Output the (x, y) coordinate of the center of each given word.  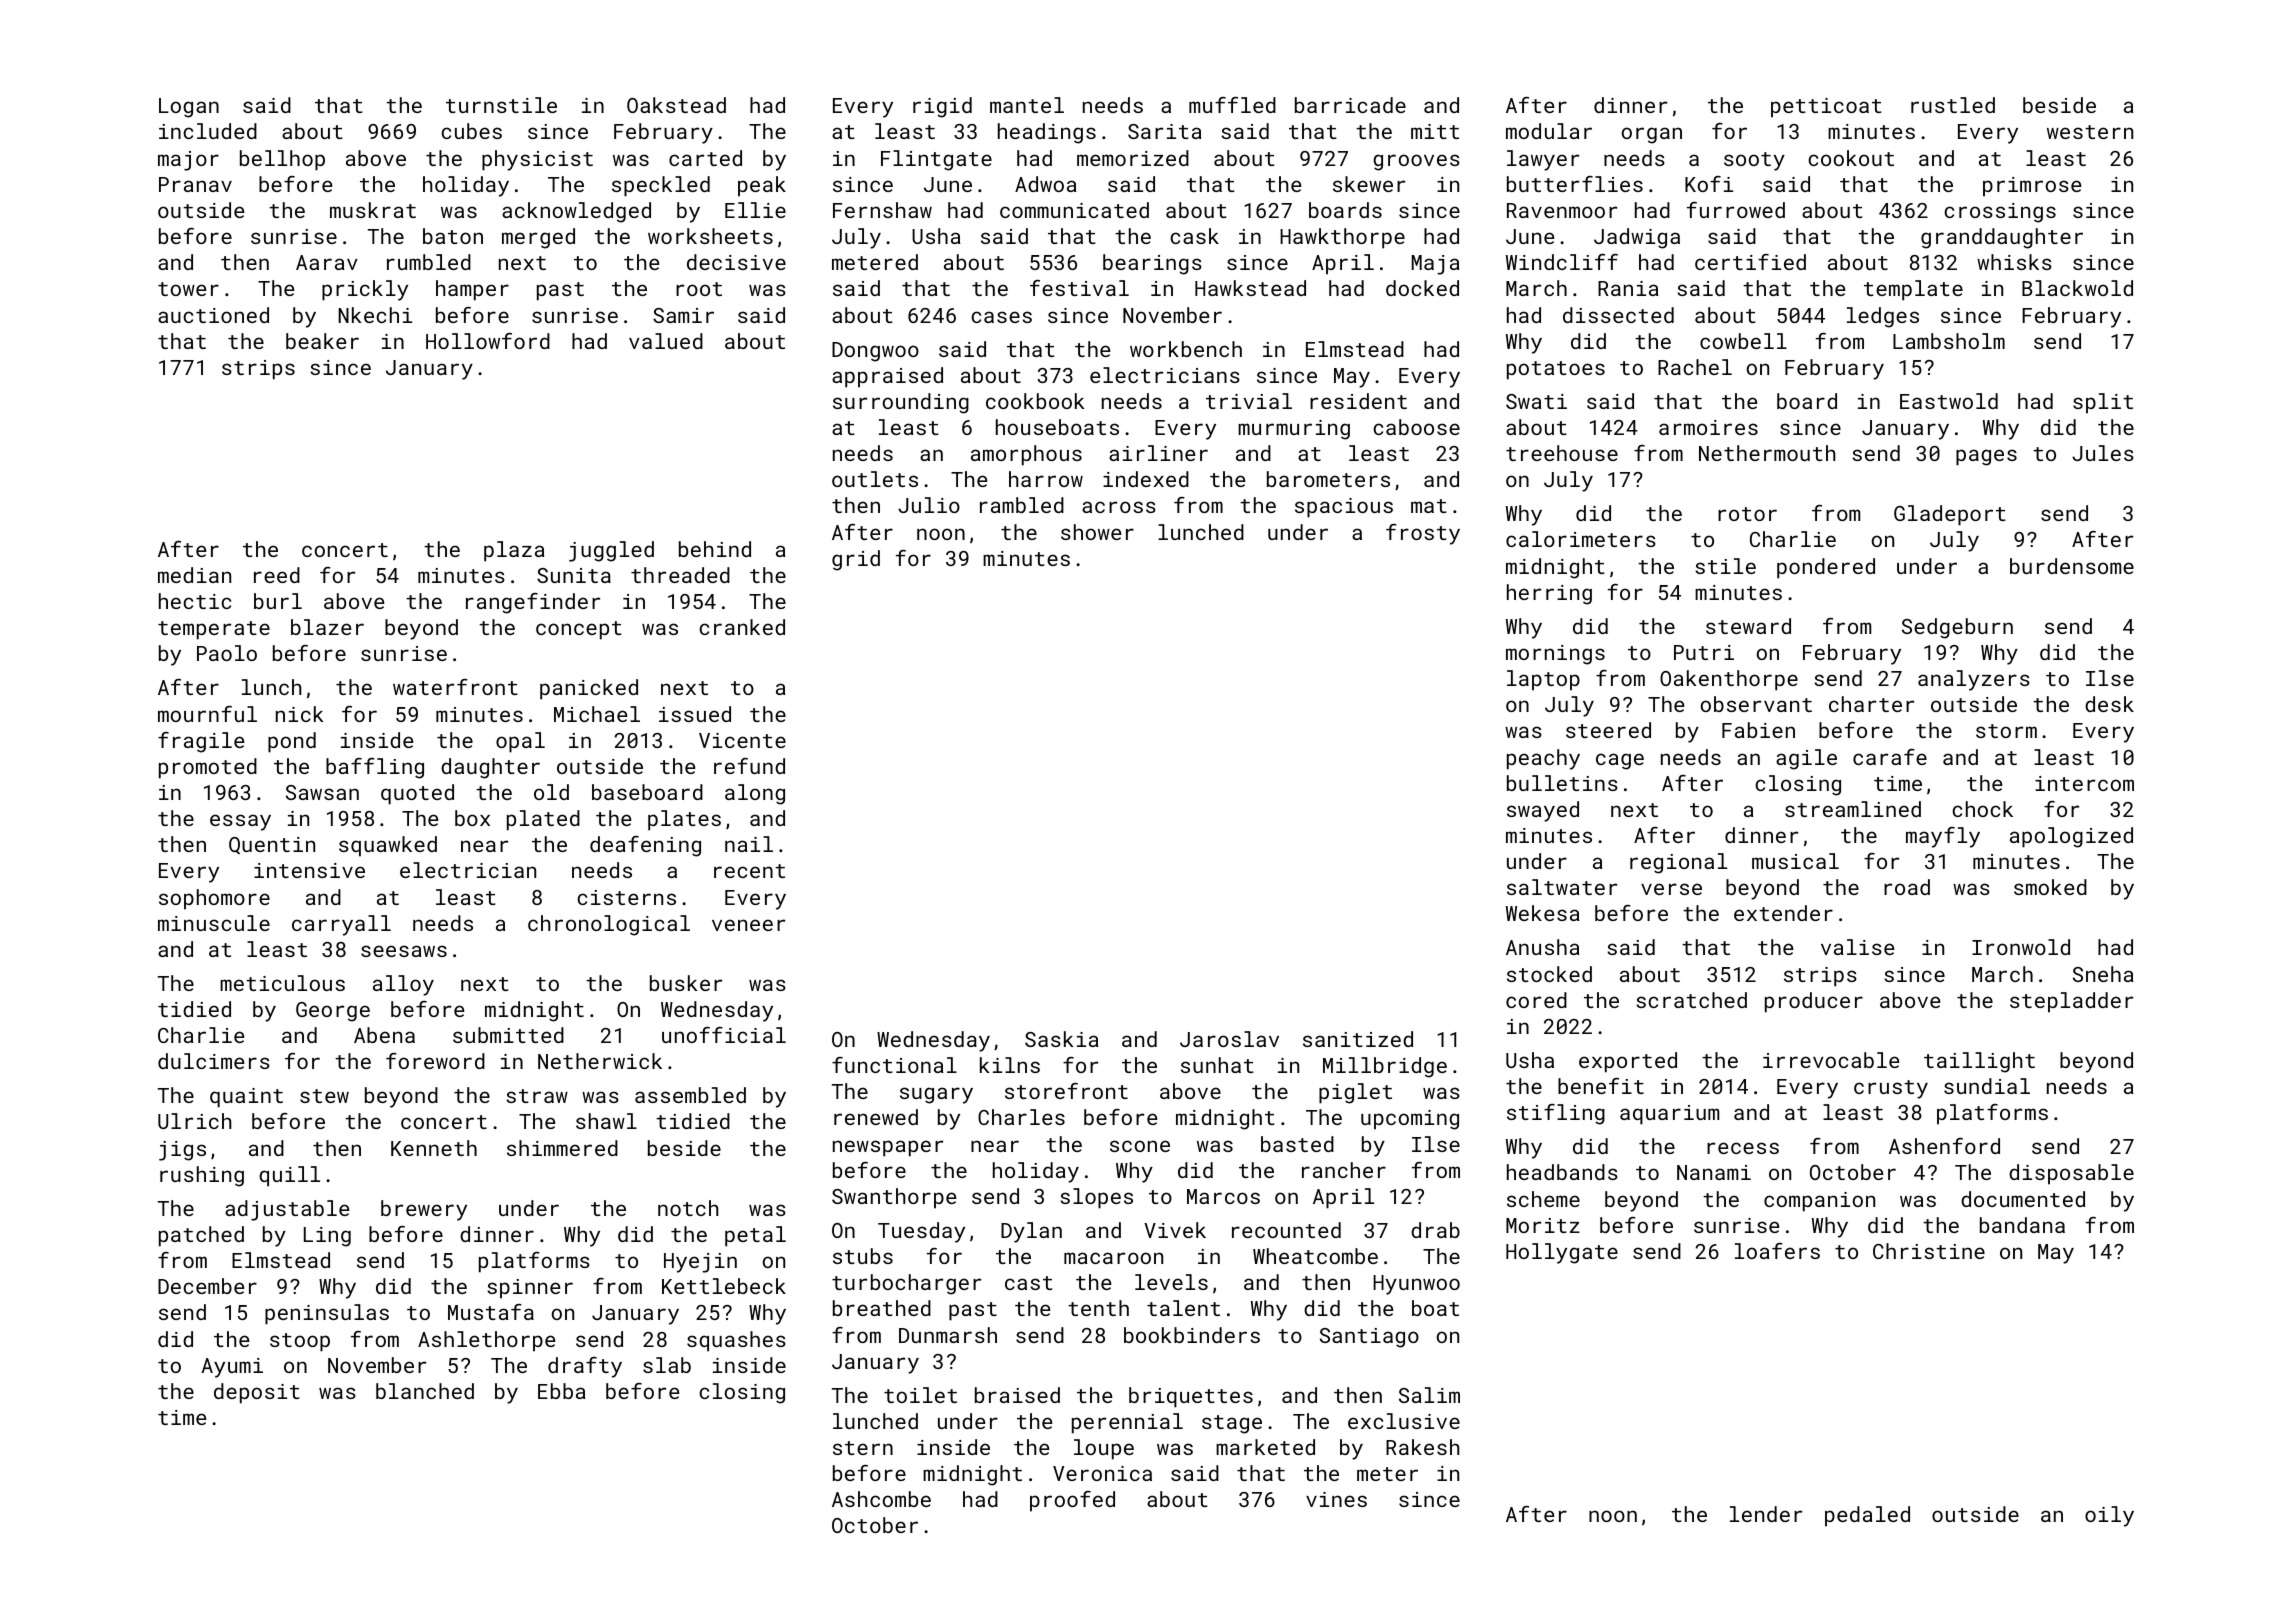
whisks (2014, 262)
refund (749, 766)
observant (1756, 704)
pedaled (1867, 1516)
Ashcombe (881, 1499)
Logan (189, 108)
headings (1047, 133)
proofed (1072, 1501)
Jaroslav (1229, 1039)
